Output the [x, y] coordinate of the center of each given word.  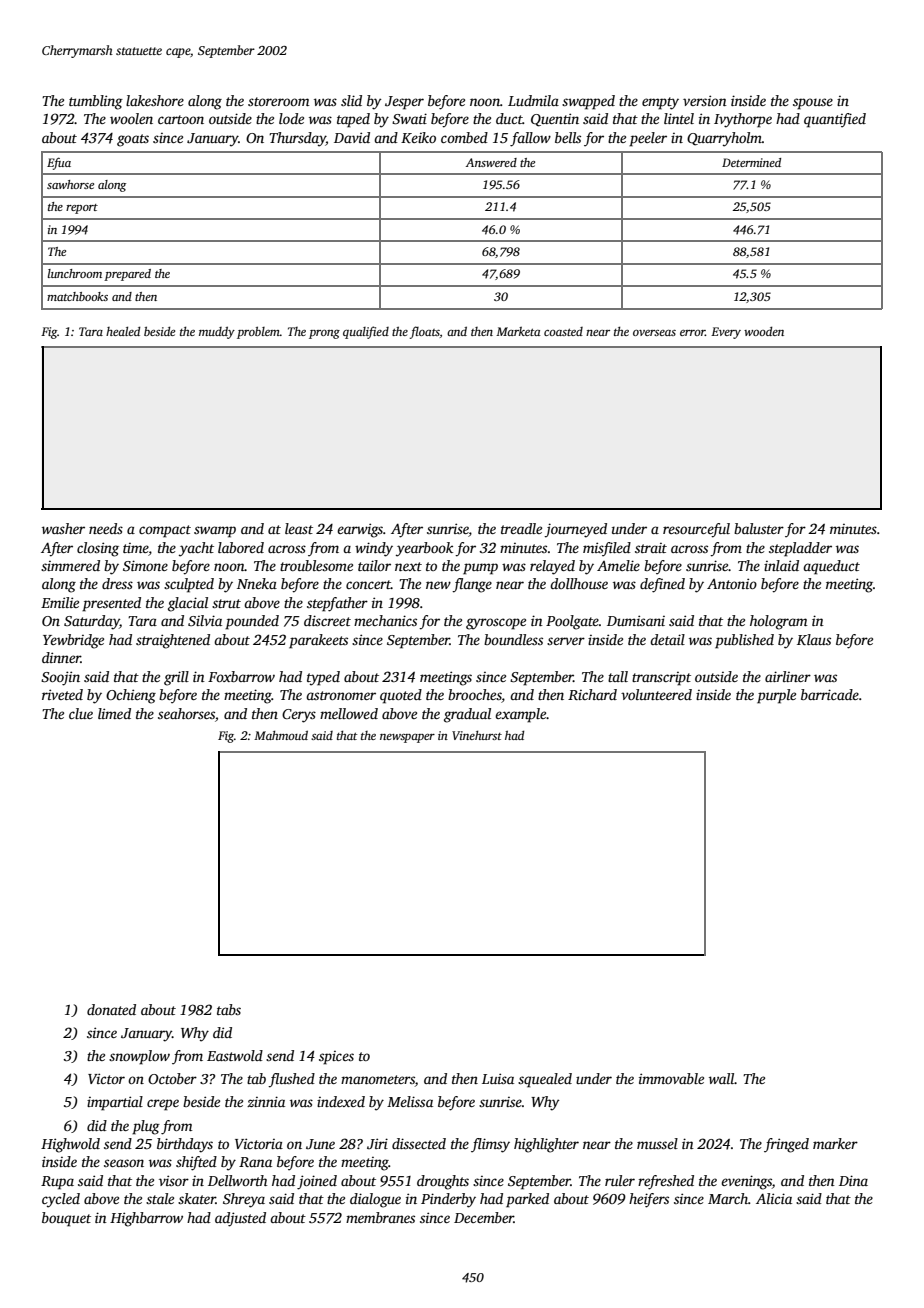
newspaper [407, 738]
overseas [654, 333]
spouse [813, 104]
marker [835, 1143]
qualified [366, 332]
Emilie [60, 602]
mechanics [385, 620]
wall [721, 1078]
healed [123, 331]
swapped [588, 102]
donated [111, 1009]
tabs [229, 1009]
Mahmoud [281, 735]
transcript [661, 679]
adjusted [240, 1219]
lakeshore [155, 100]
